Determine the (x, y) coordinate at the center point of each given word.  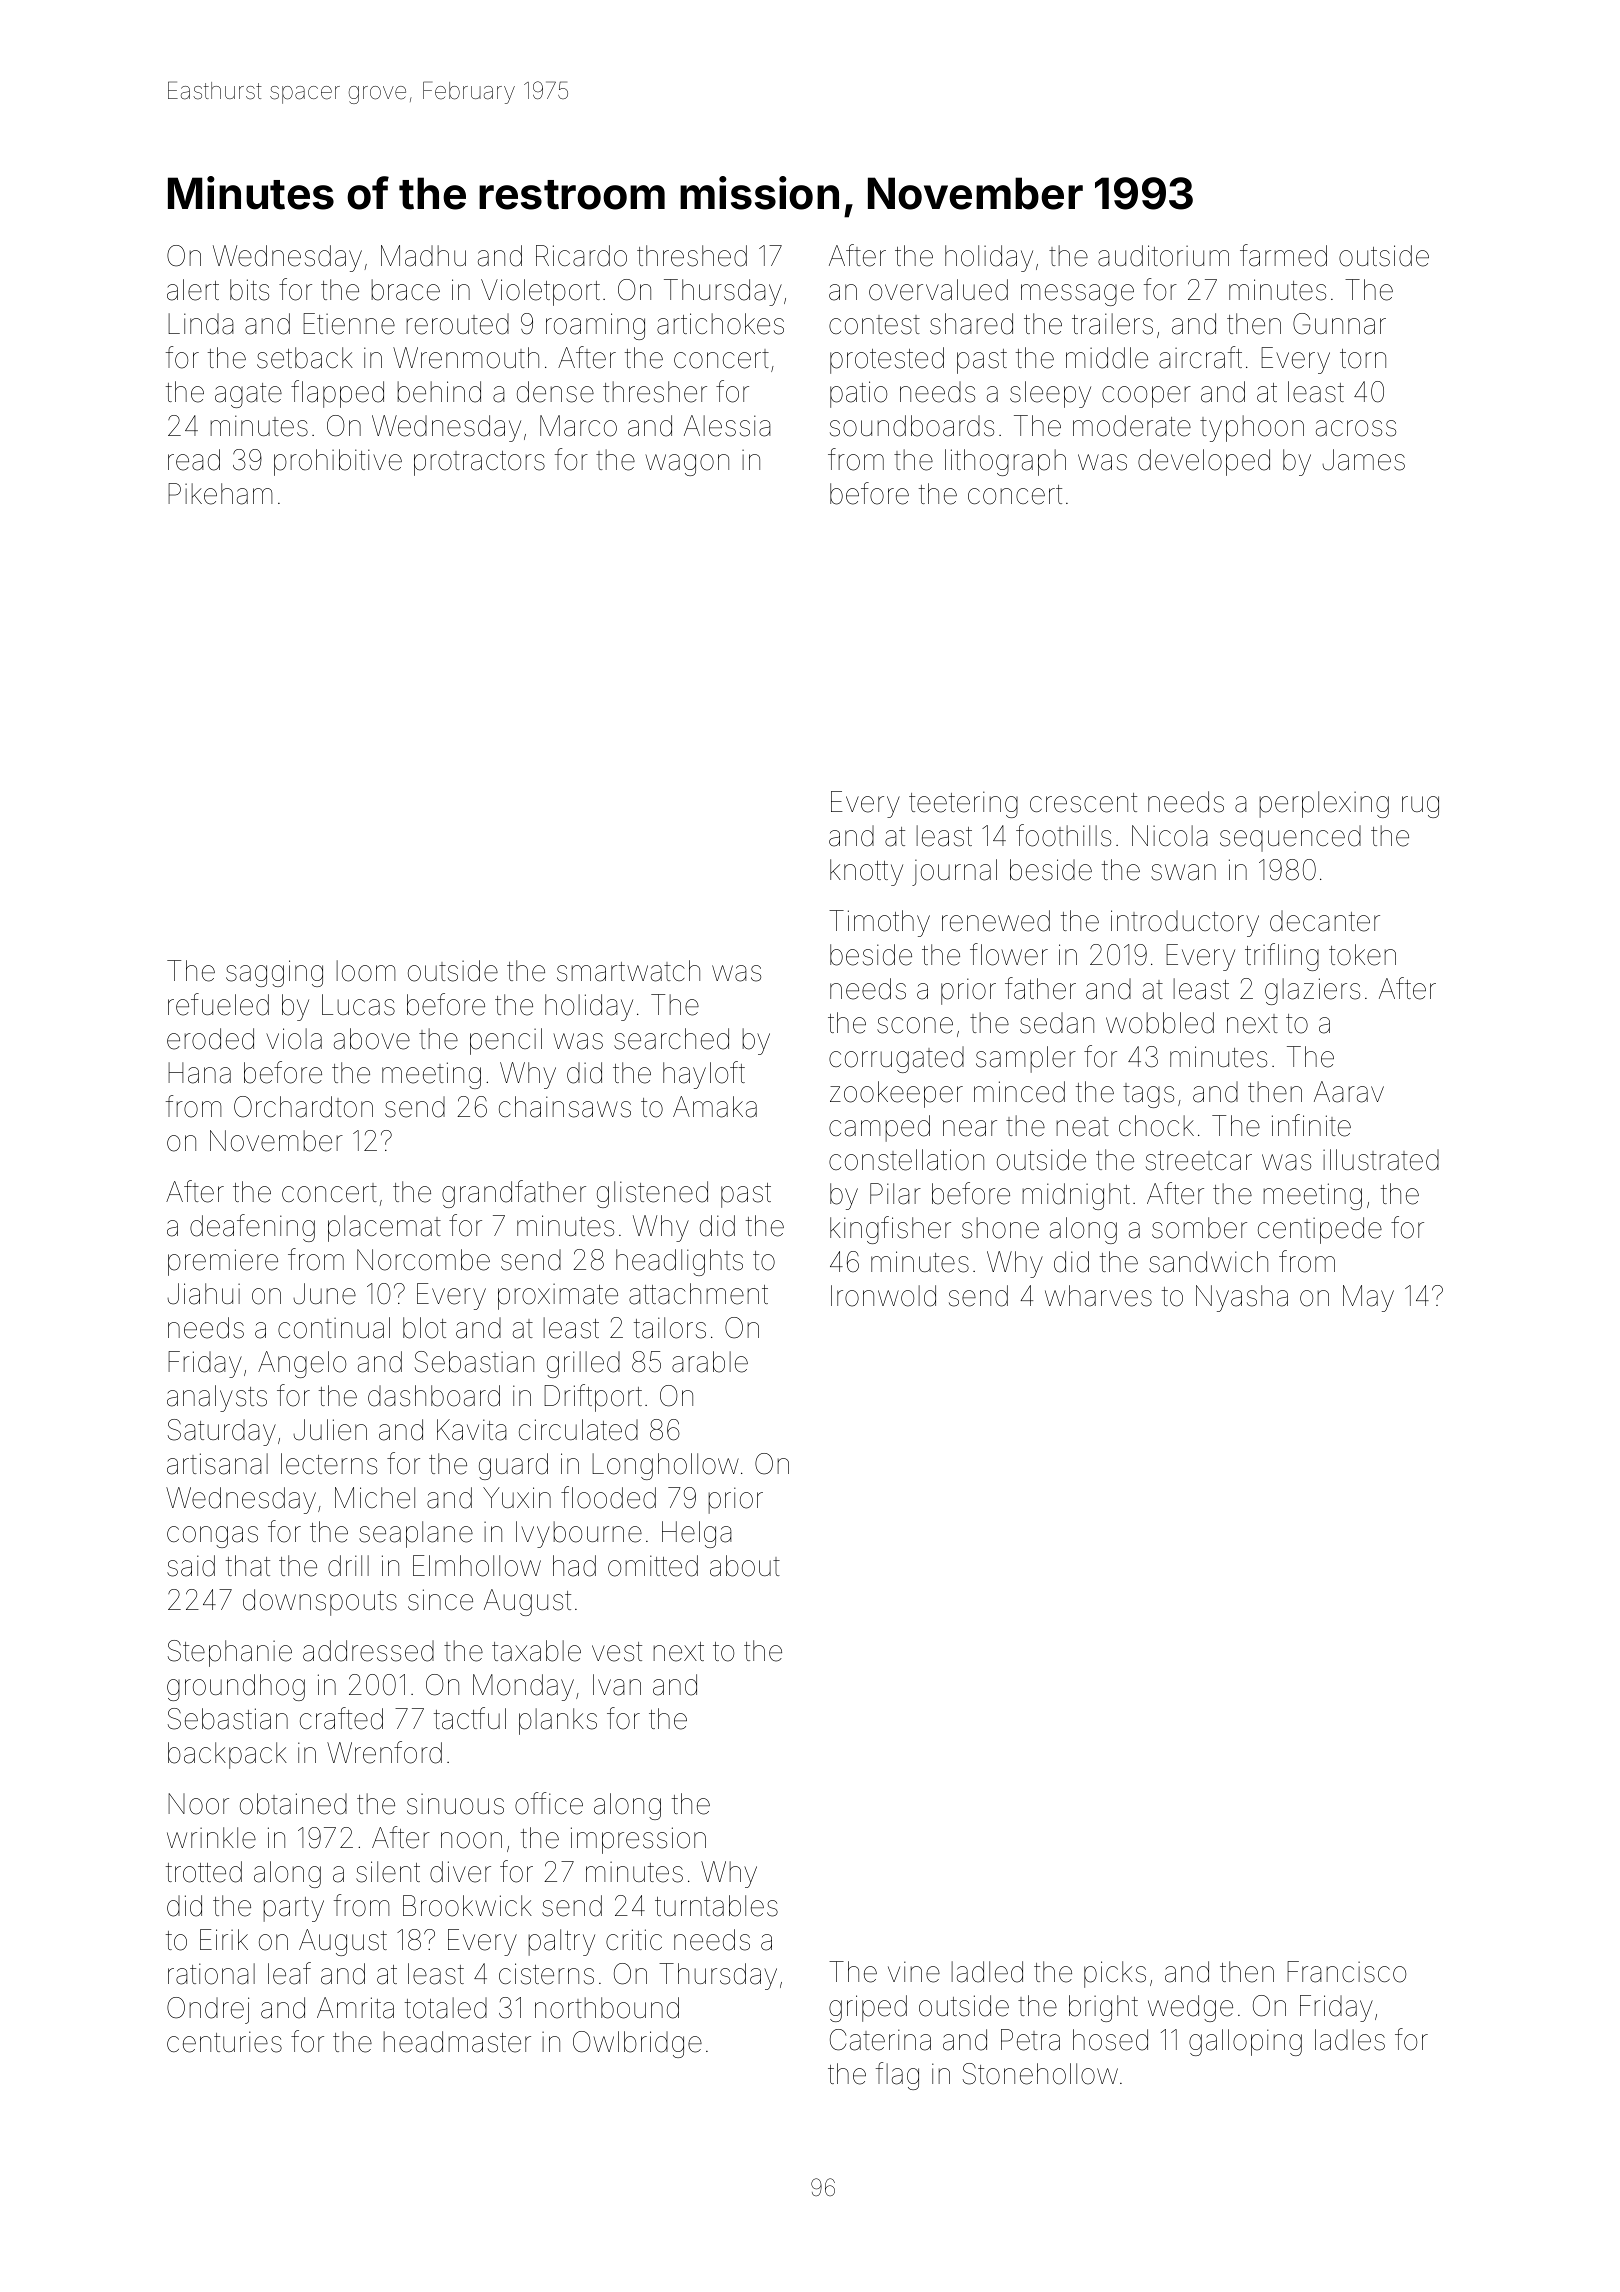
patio (858, 394)
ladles (1350, 2040)
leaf (289, 1973)
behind (439, 392)
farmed (1283, 255)
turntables (716, 1906)
